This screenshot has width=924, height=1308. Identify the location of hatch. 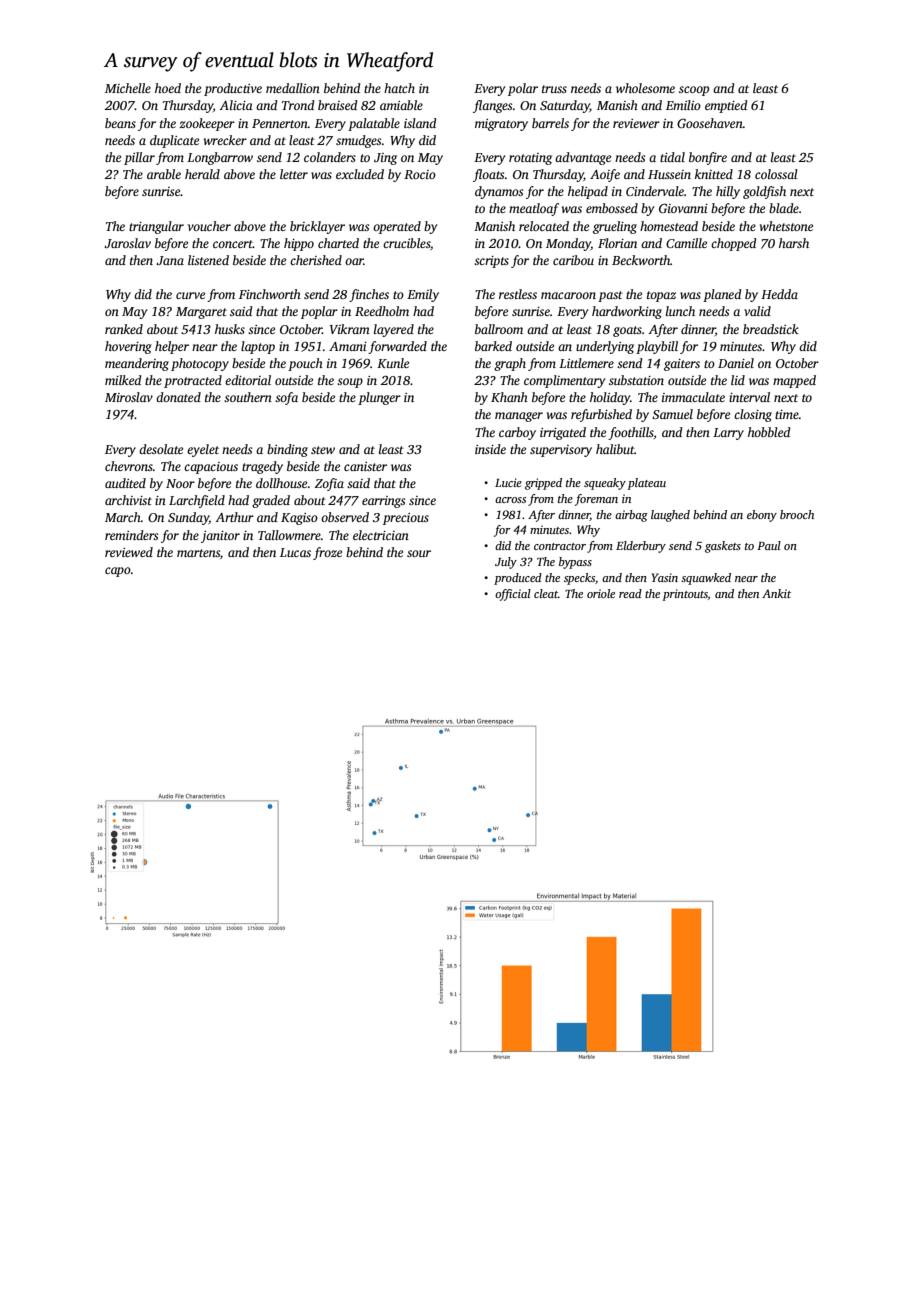
(399, 88).
